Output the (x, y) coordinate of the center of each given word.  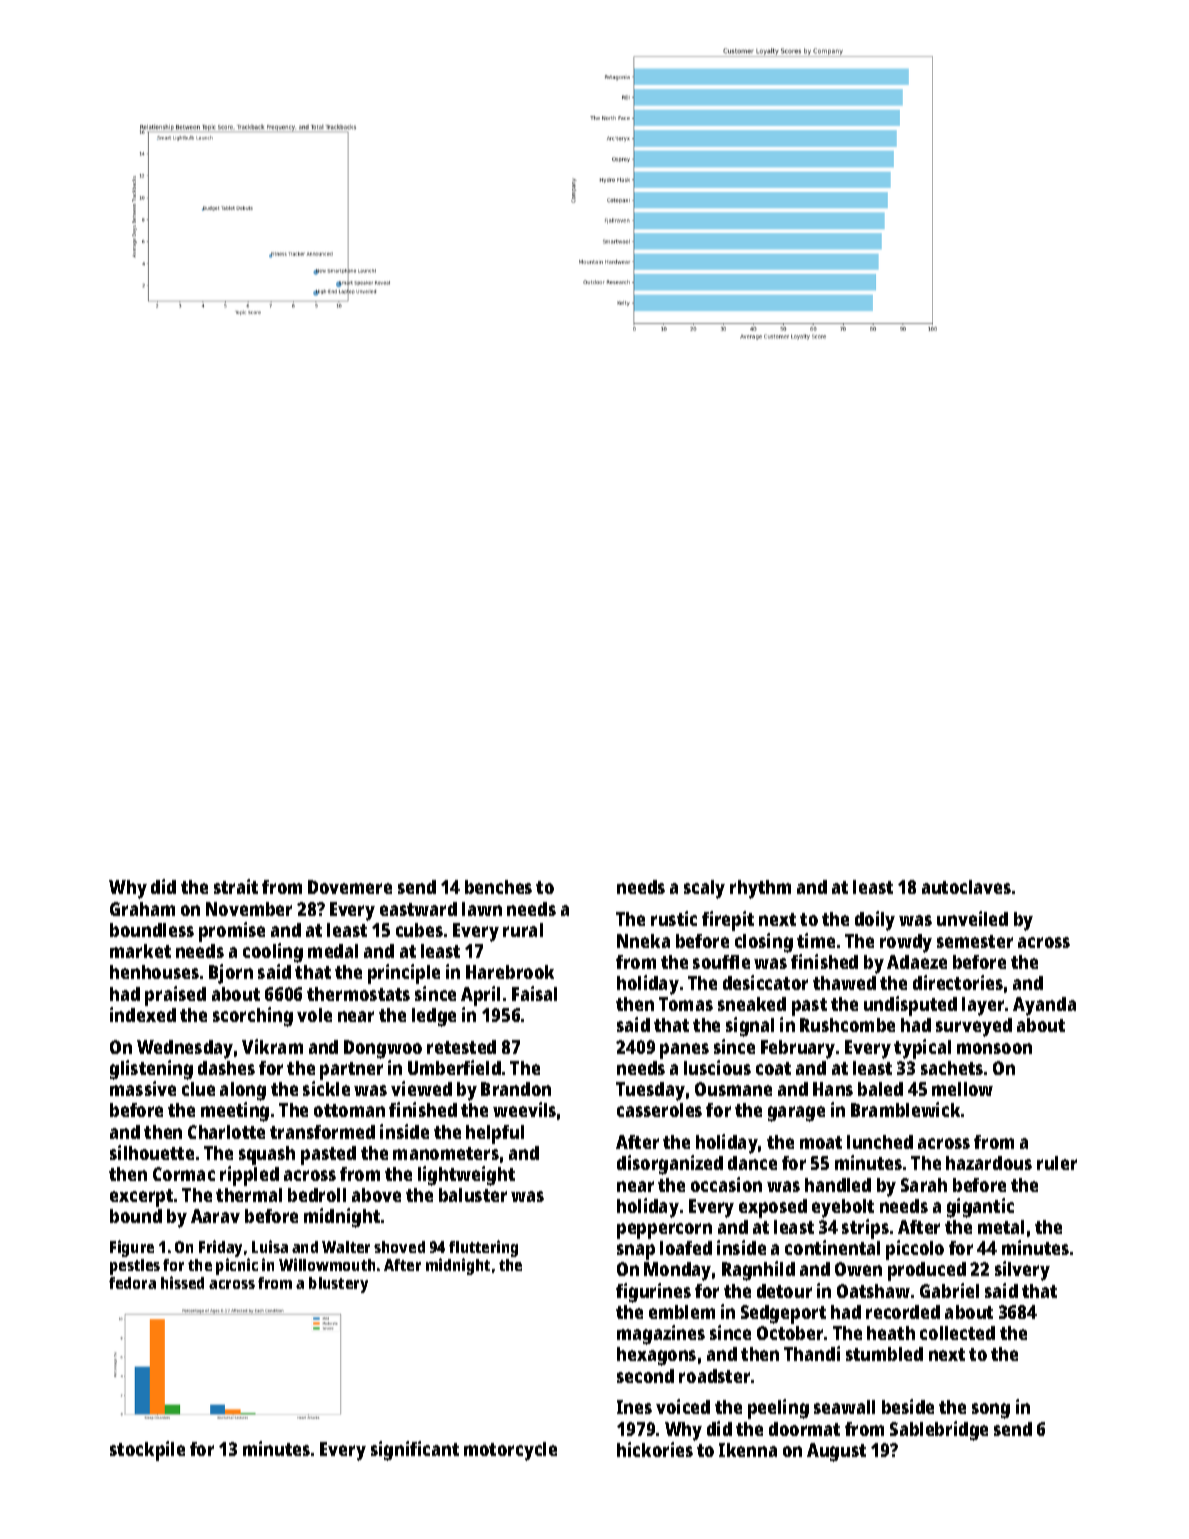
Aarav (215, 1216)
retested (461, 1047)
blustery (338, 1285)
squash (267, 1155)
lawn (482, 909)
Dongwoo (383, 1049)
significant (415, 1451)
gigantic (980, 1208)
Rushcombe (847, 1025)
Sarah (924, 1185)
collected (957, 1333)
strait (236, 886)
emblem (682, 1312)
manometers (446, 1153)
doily (875, 921)
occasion (726, 1184)
